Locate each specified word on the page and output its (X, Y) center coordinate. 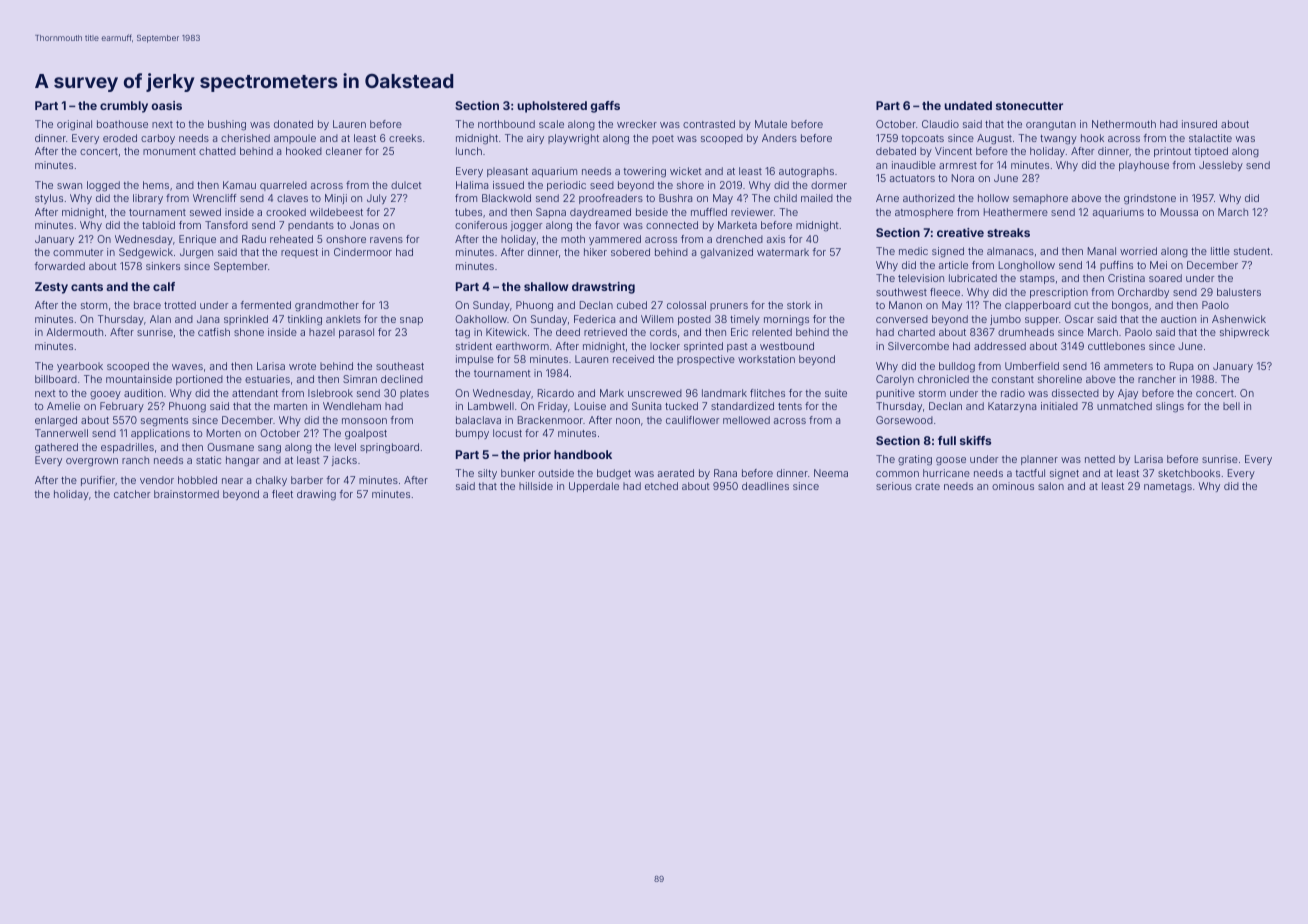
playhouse (1144, 166)
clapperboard (1038, 306)
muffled (709, 212)
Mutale (771, 124)
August (994, 139)
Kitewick (506, 332)
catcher (132, 494)
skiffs (975, 440)
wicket (686, 171)
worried (1138, 251)
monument (169, 151)
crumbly (124, 107)
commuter (78, 252)
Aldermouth (74, 332)
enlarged (56, 421)
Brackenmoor (550, 420)
